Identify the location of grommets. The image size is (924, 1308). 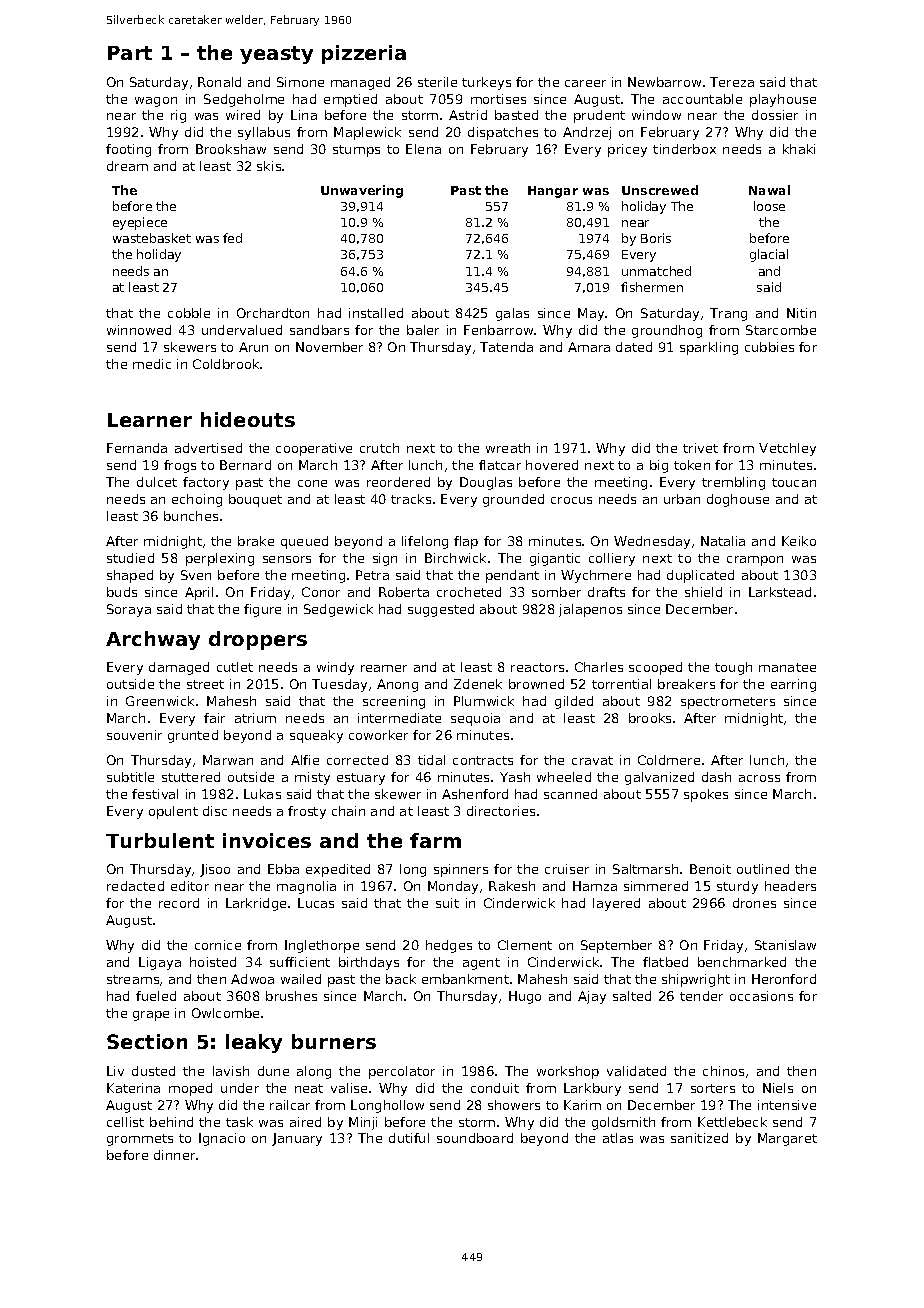
(140, 1140).
